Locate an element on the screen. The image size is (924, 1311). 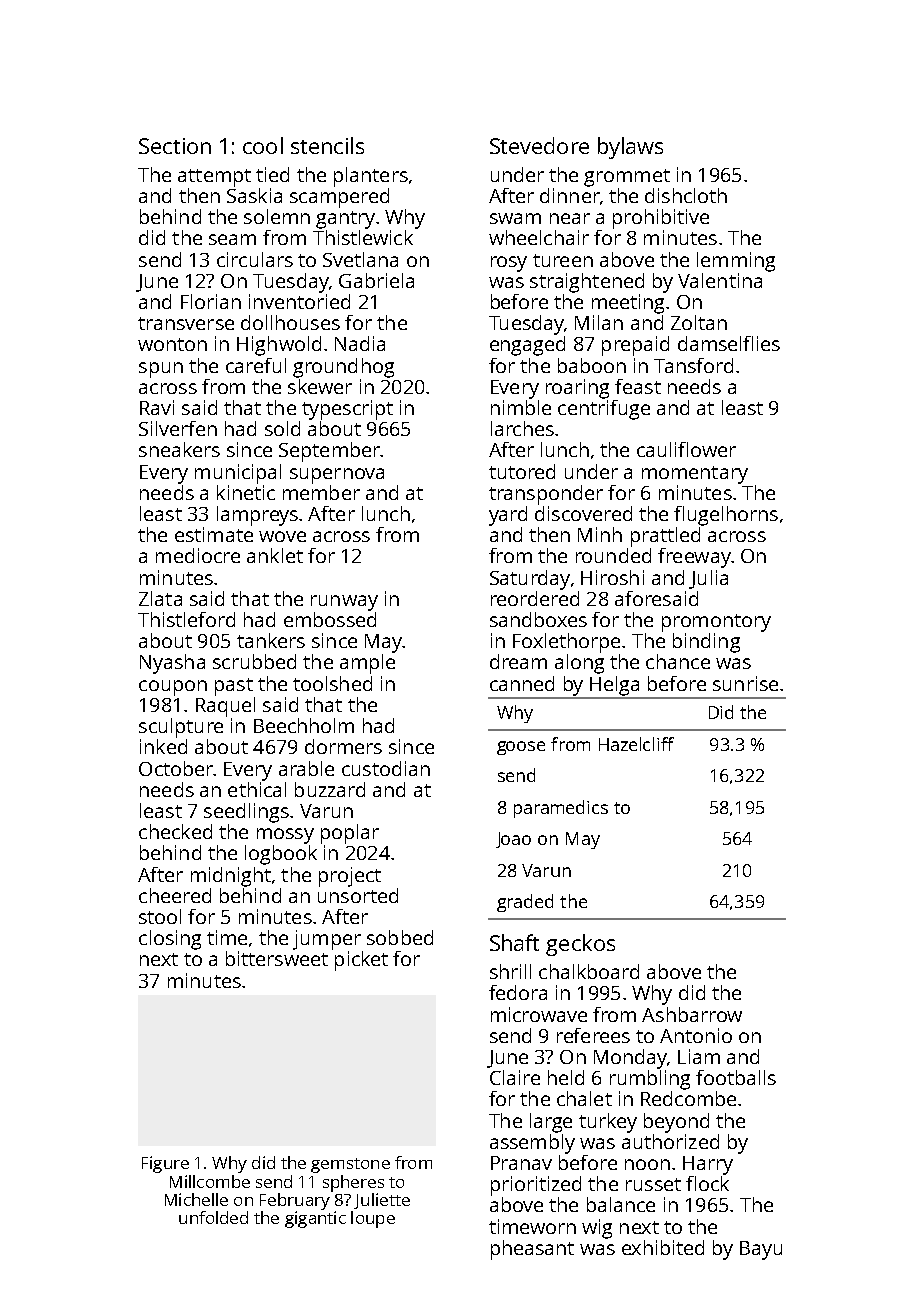
Figure is located at coordinates (165, 1164).
